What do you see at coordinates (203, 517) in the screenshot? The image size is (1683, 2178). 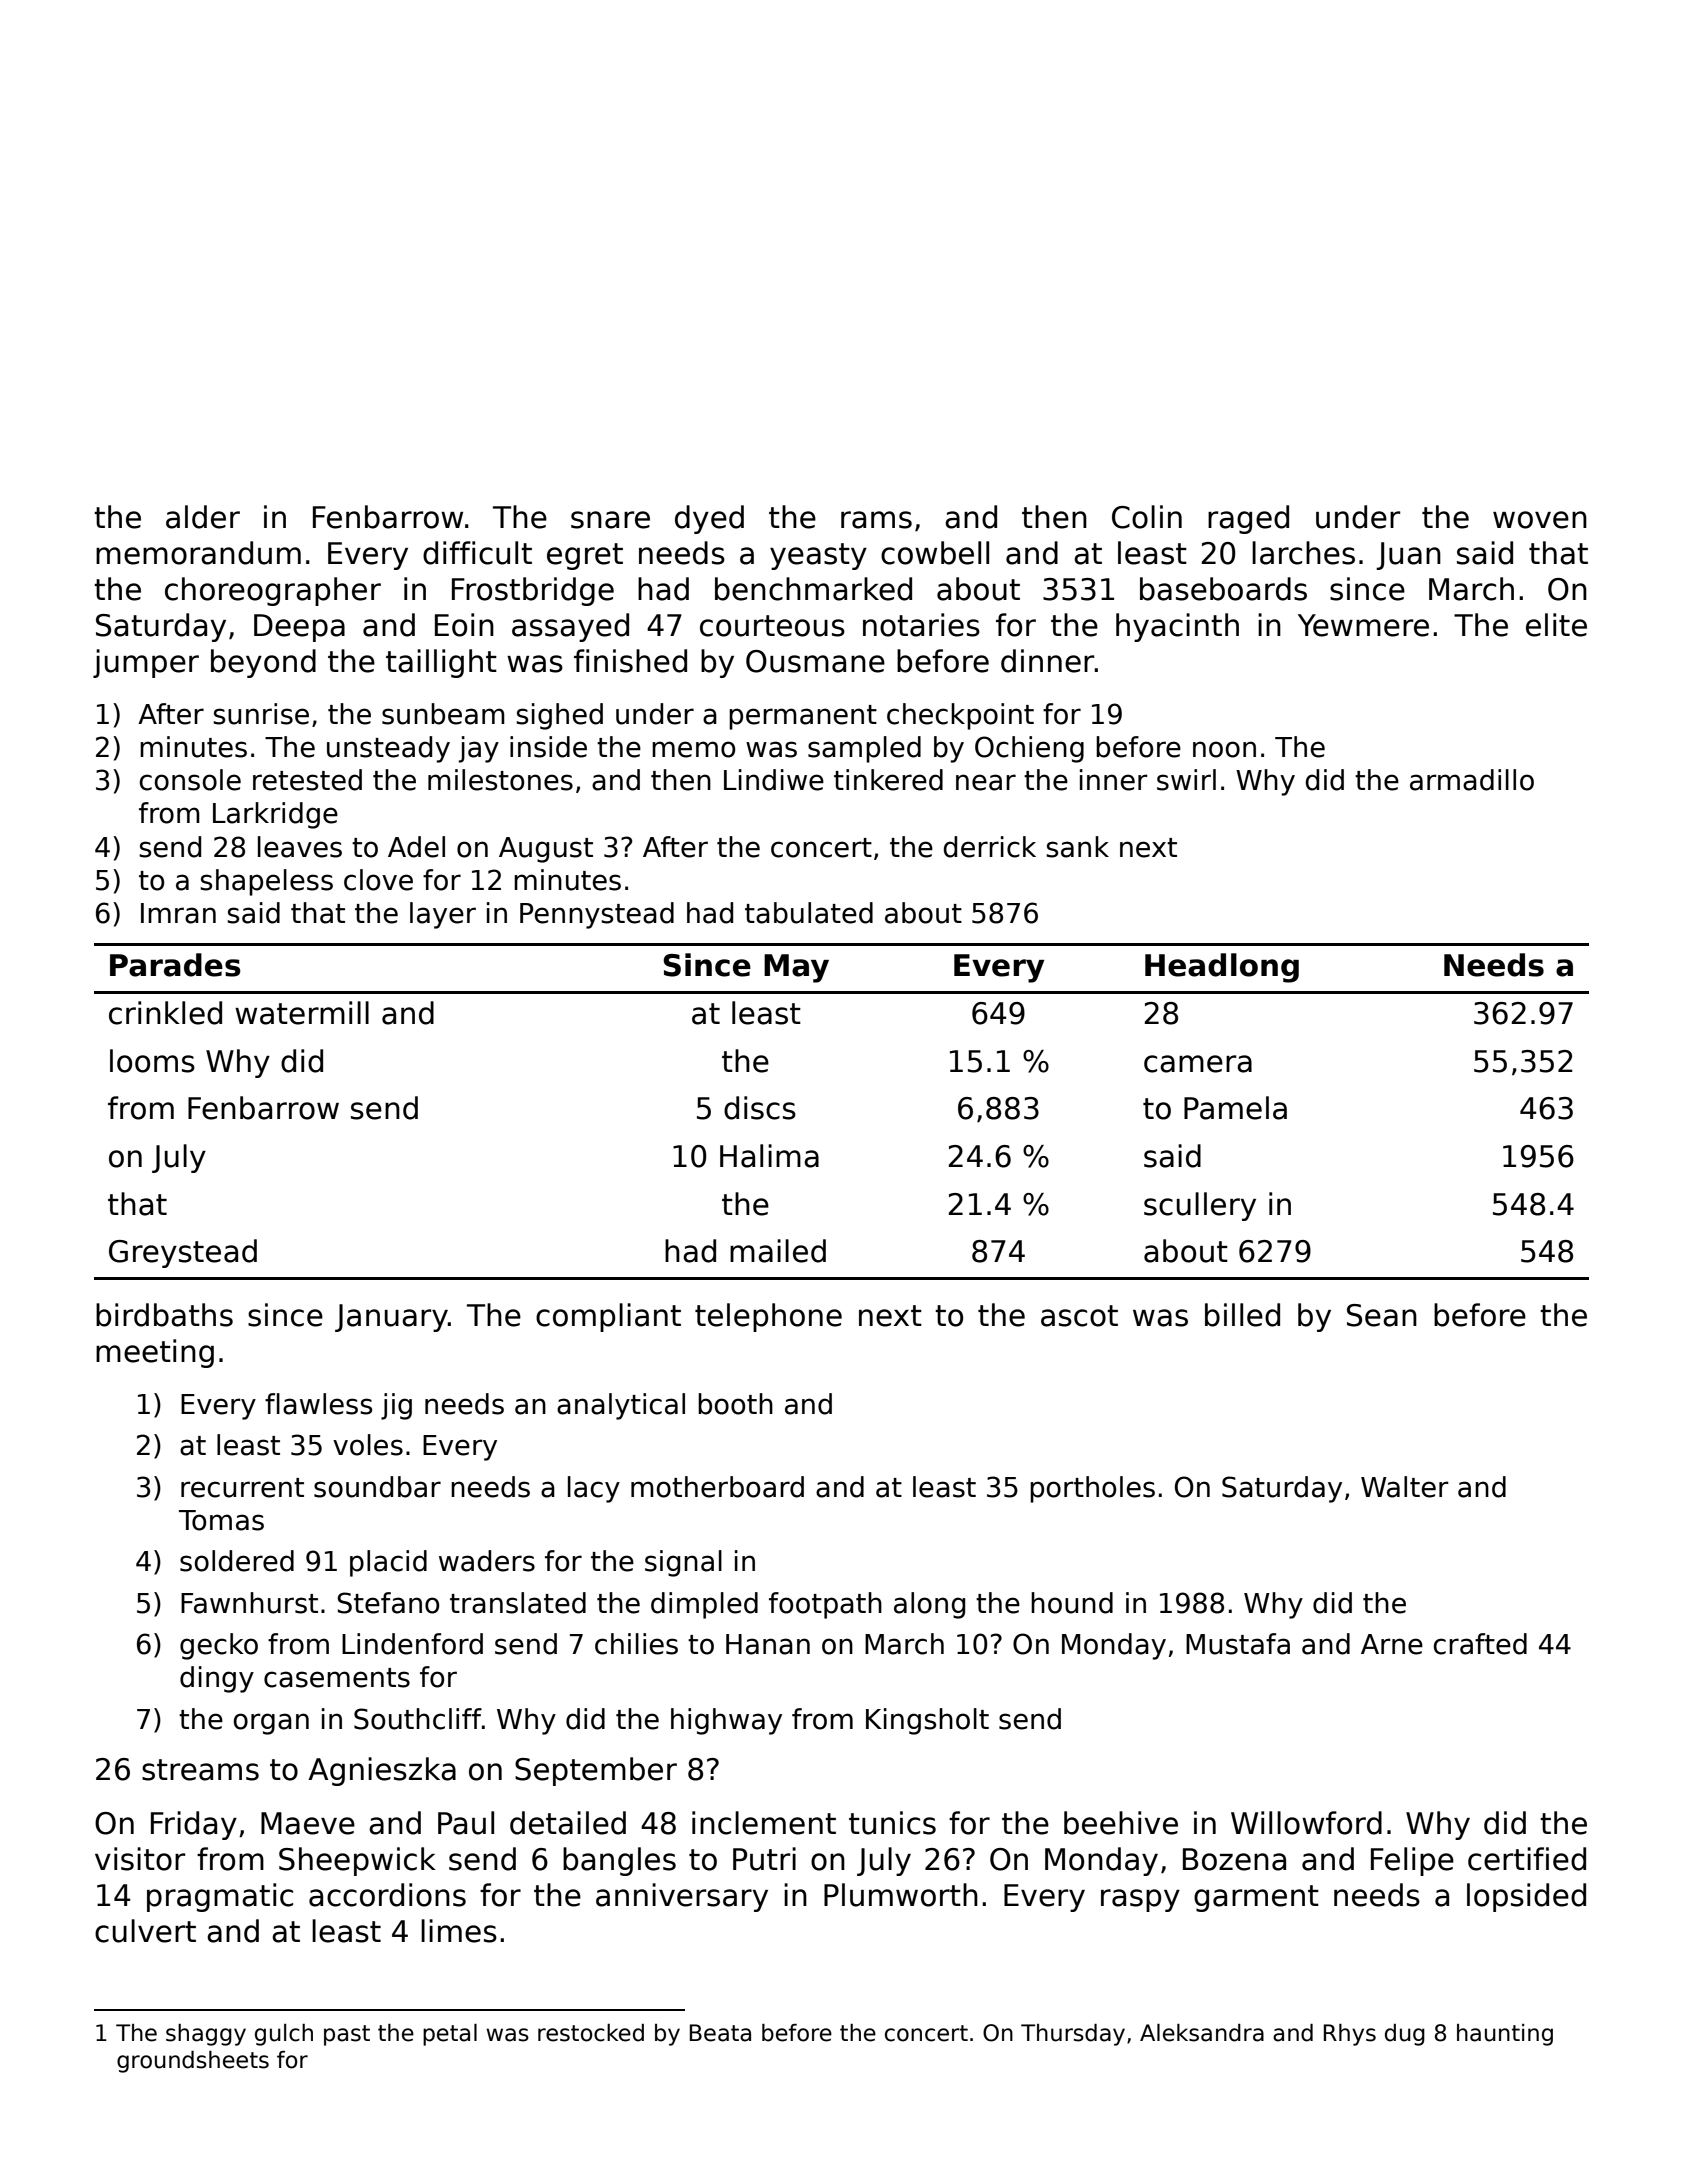 I see `alder` at bounding box center [203, 517].
